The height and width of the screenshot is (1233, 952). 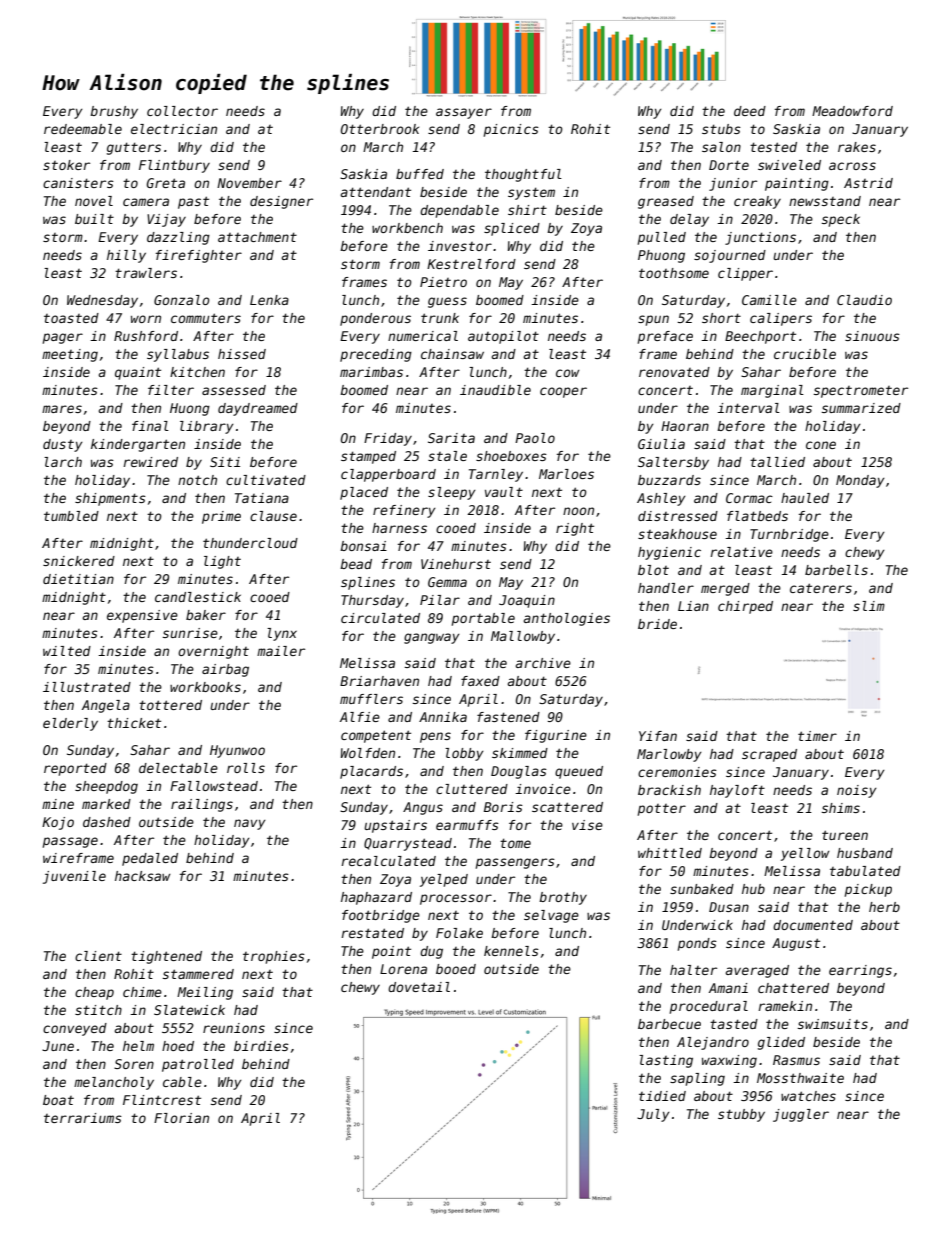 I want to click on dusty, so click(x=63, y=445).
